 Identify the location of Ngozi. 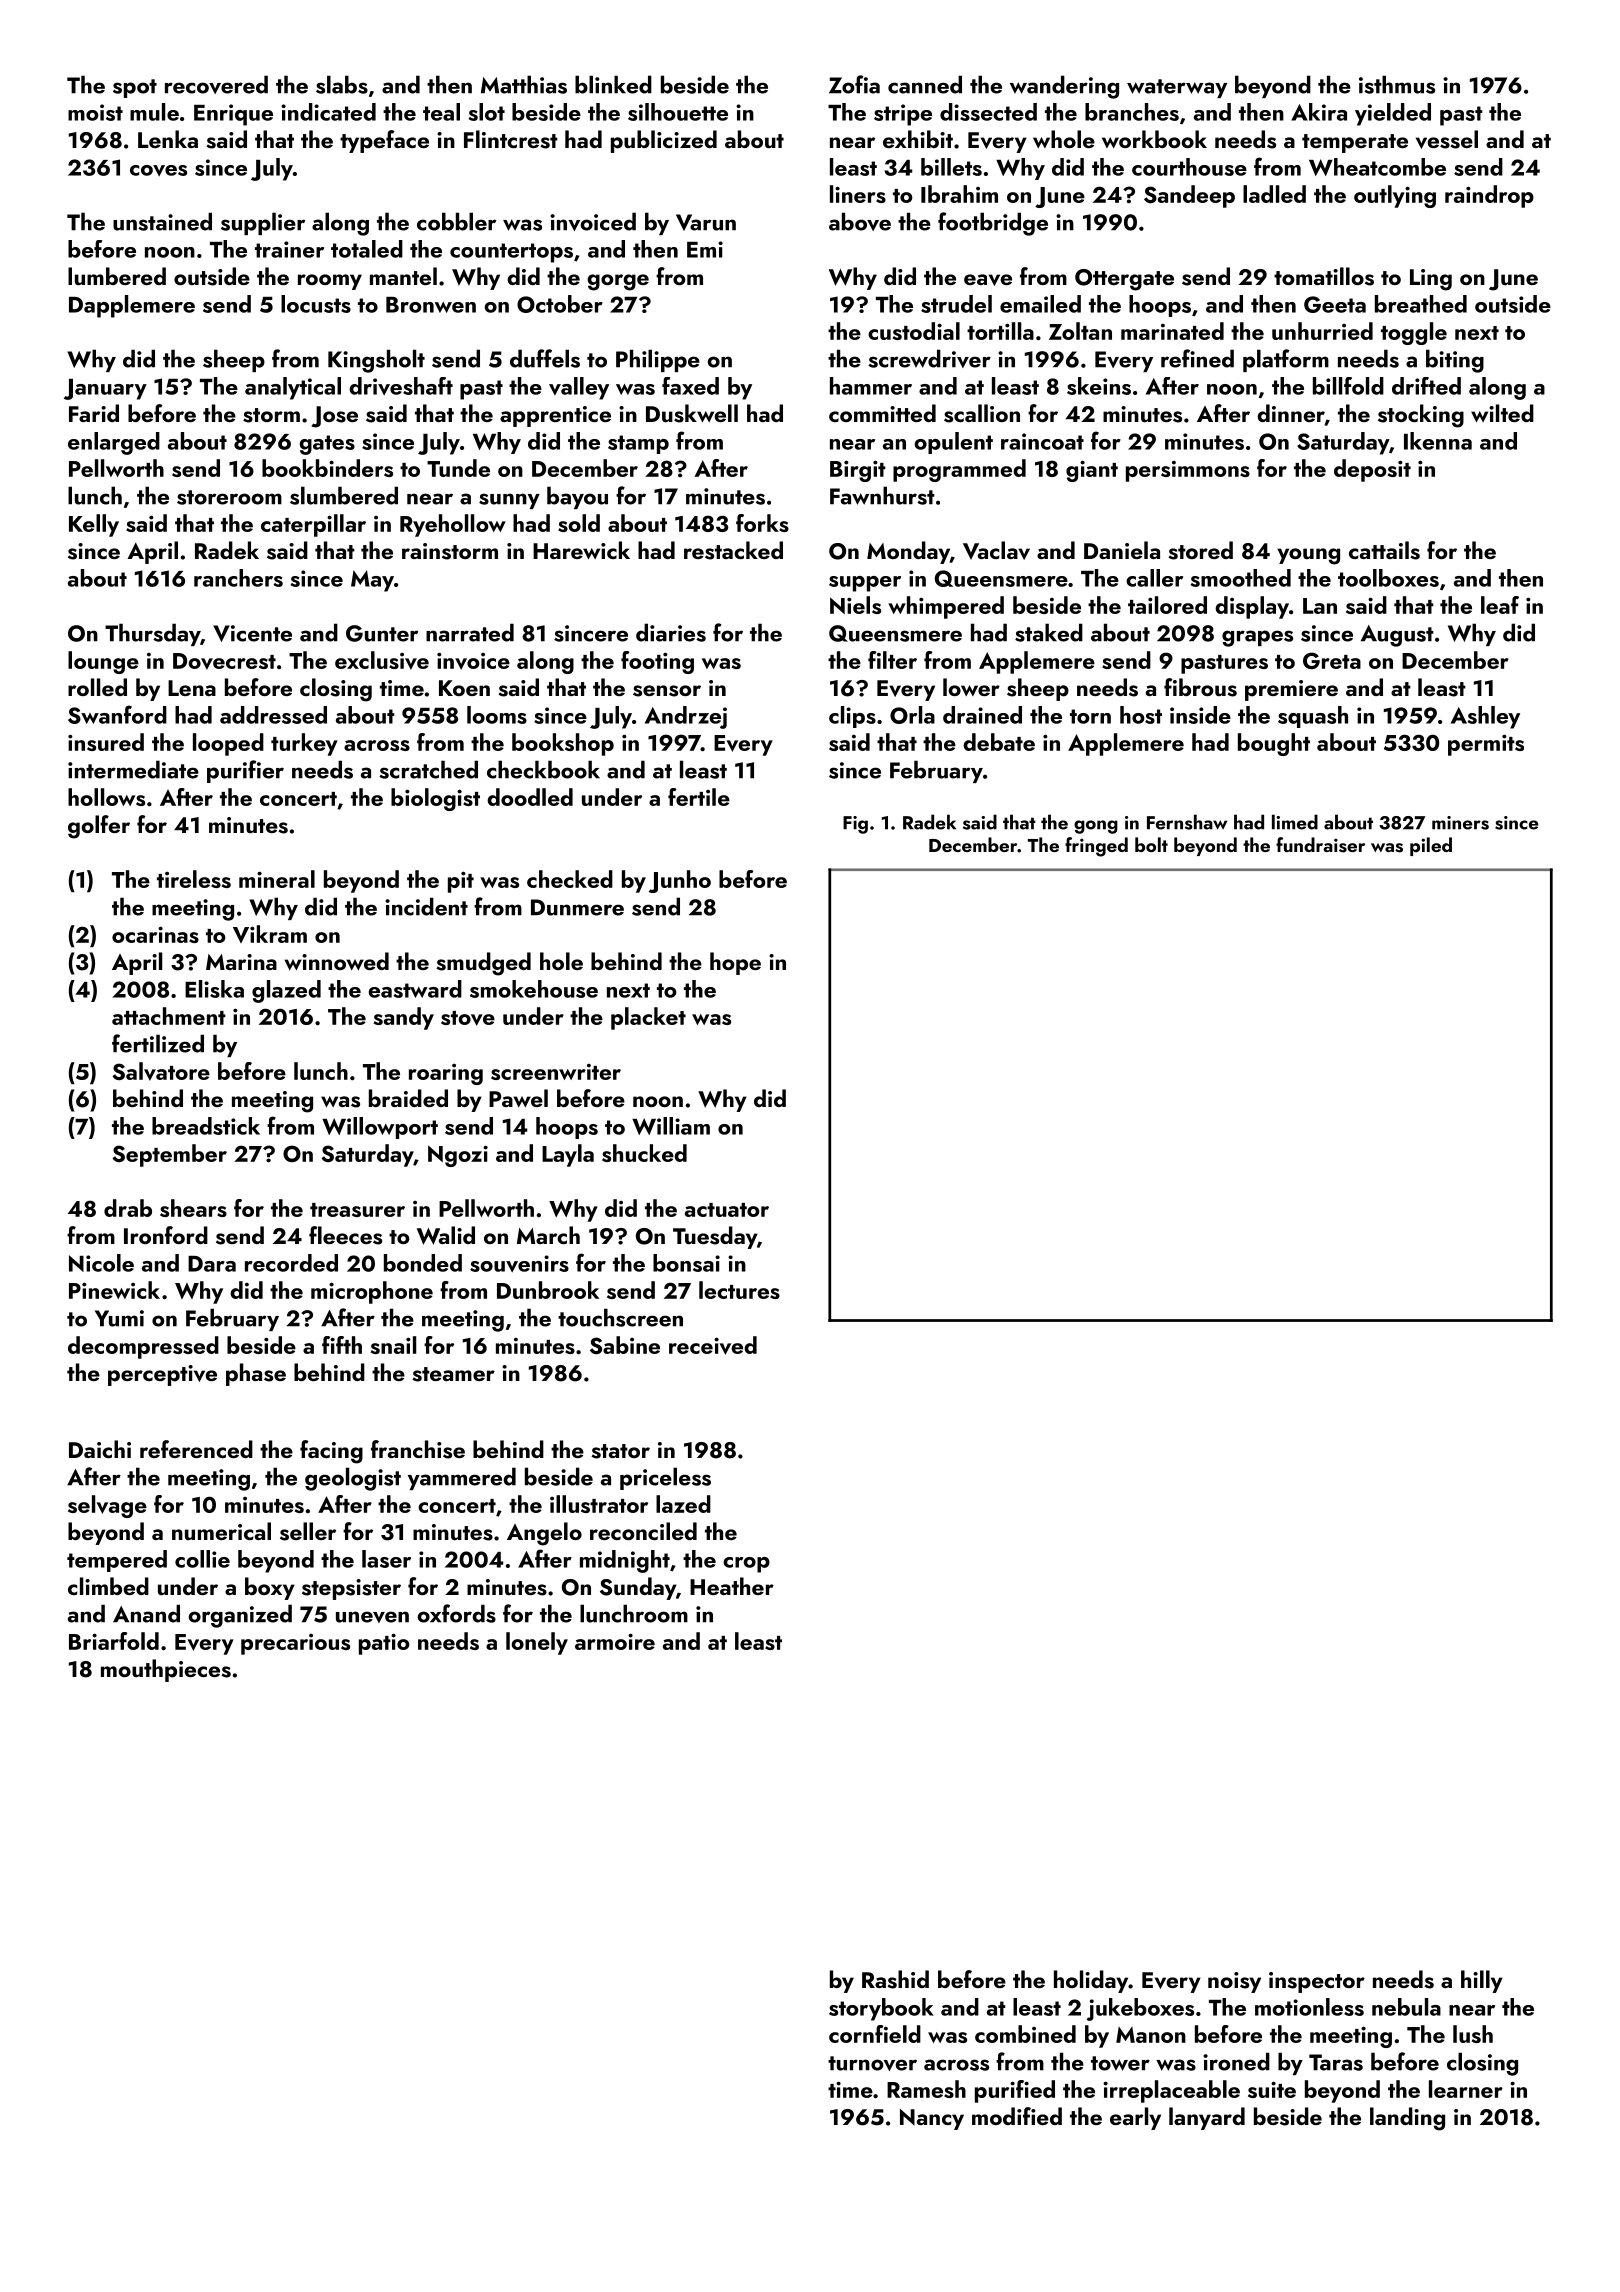
(458, 1156).
